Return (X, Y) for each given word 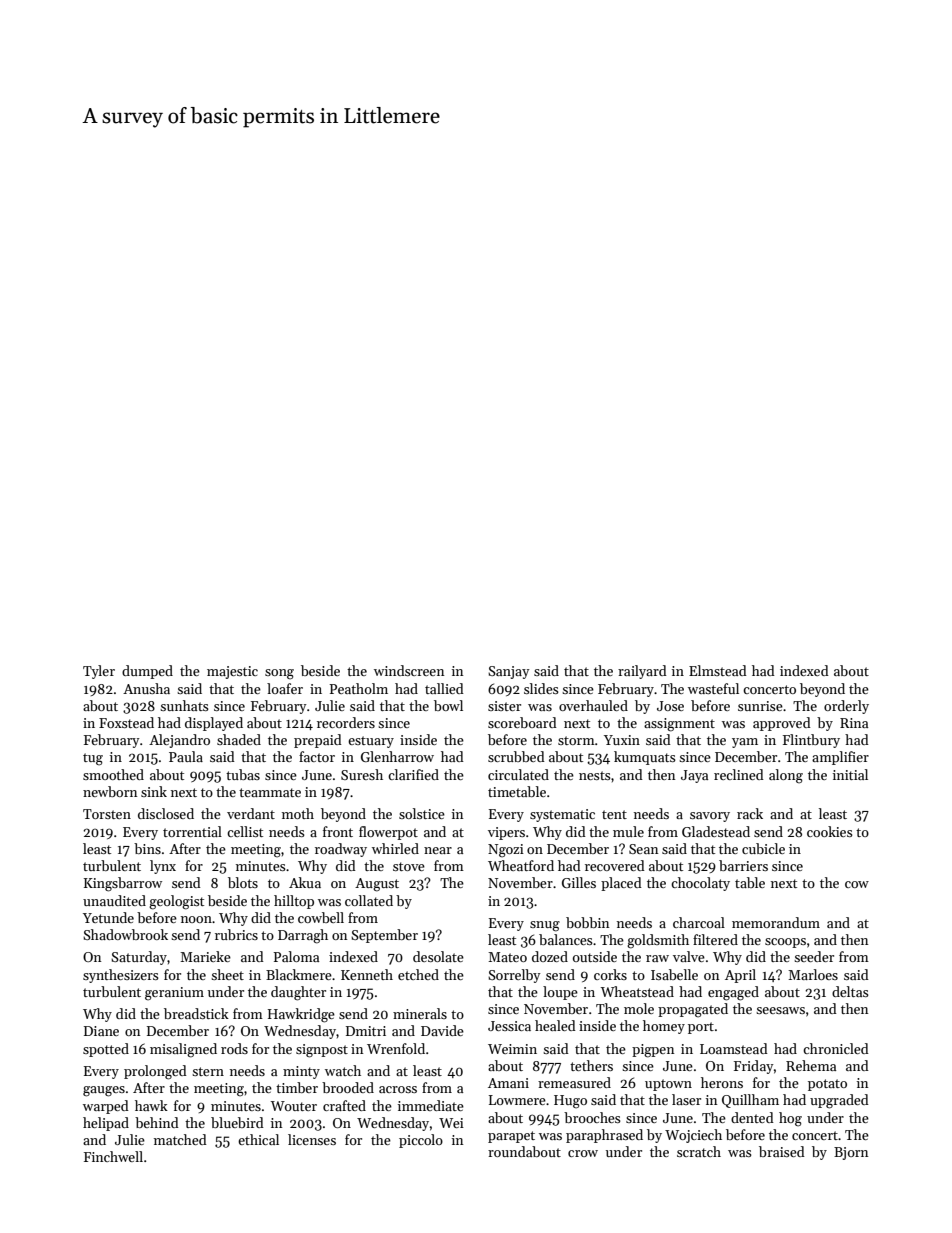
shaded (239, 739)
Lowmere (517, 1100)
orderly (846, 707)
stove (409, 866)
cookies (830, 831)
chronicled (836, 1048)
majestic (232, 672)
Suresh (362, 774)
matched (180, 1139)
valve (689, 956)
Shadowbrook (125, 934)
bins (147, 848)
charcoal (699, 922)
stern (208, 1071)
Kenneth (367, 974)
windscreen (409, 670)
